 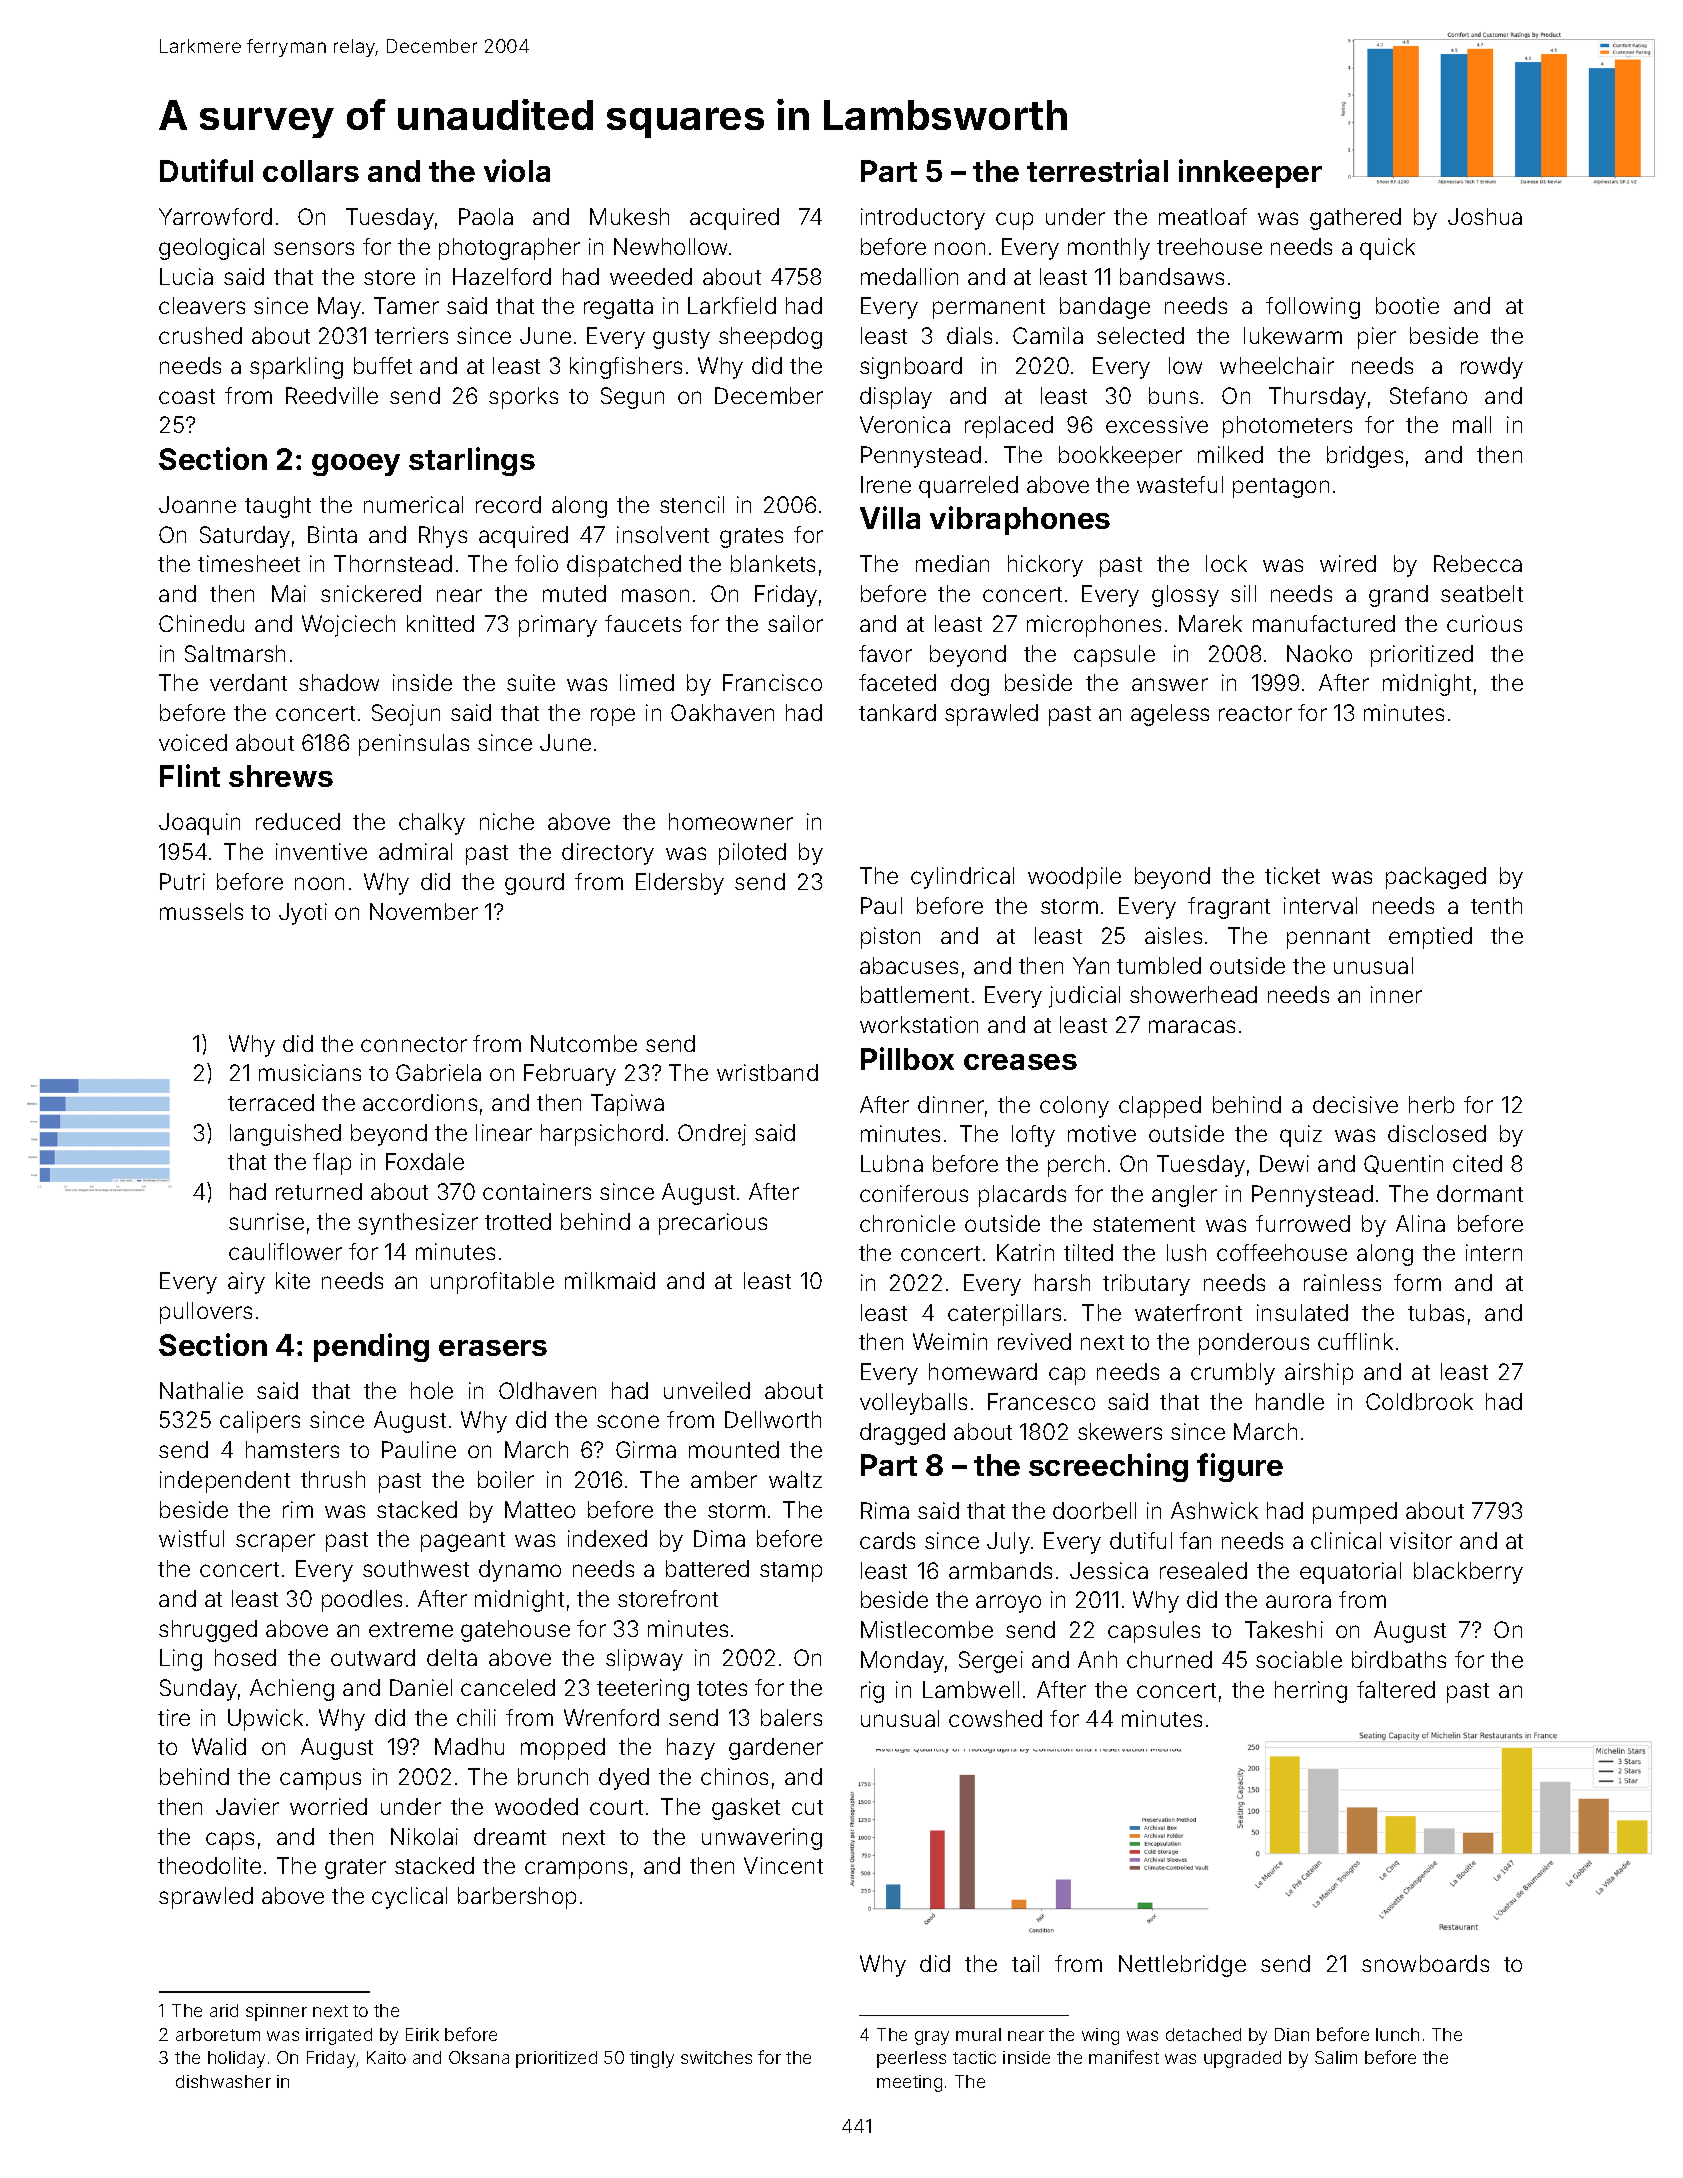 I want to click on Kaito, so click(x=386, y=2057).
